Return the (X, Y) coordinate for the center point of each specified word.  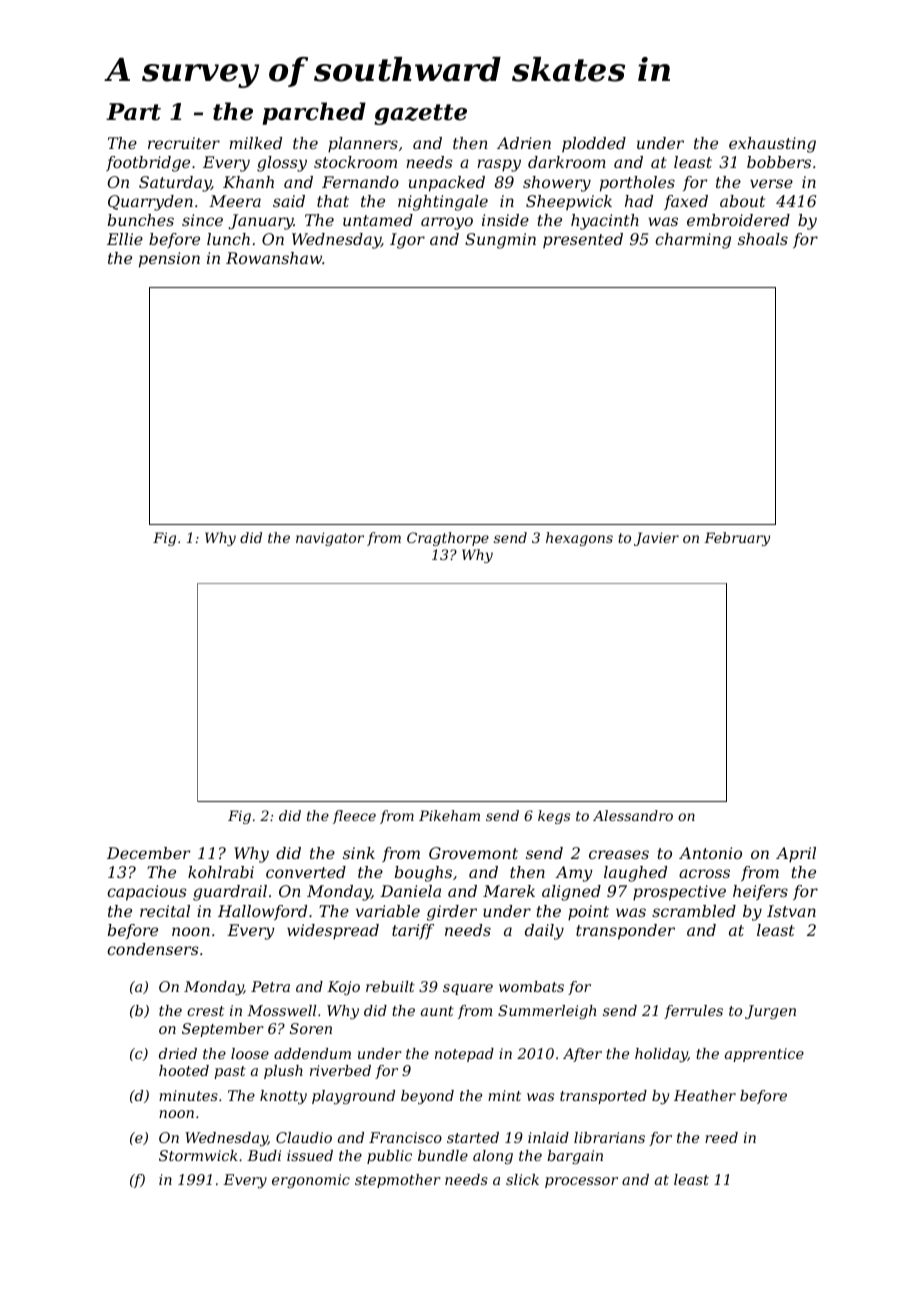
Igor (407, 241)
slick (522, 1179)
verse (771, 183)
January (261, 222)
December (148, 853)
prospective (679, 893)
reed (721, 1137)
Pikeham (449, 815)
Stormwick (198, 1155)
